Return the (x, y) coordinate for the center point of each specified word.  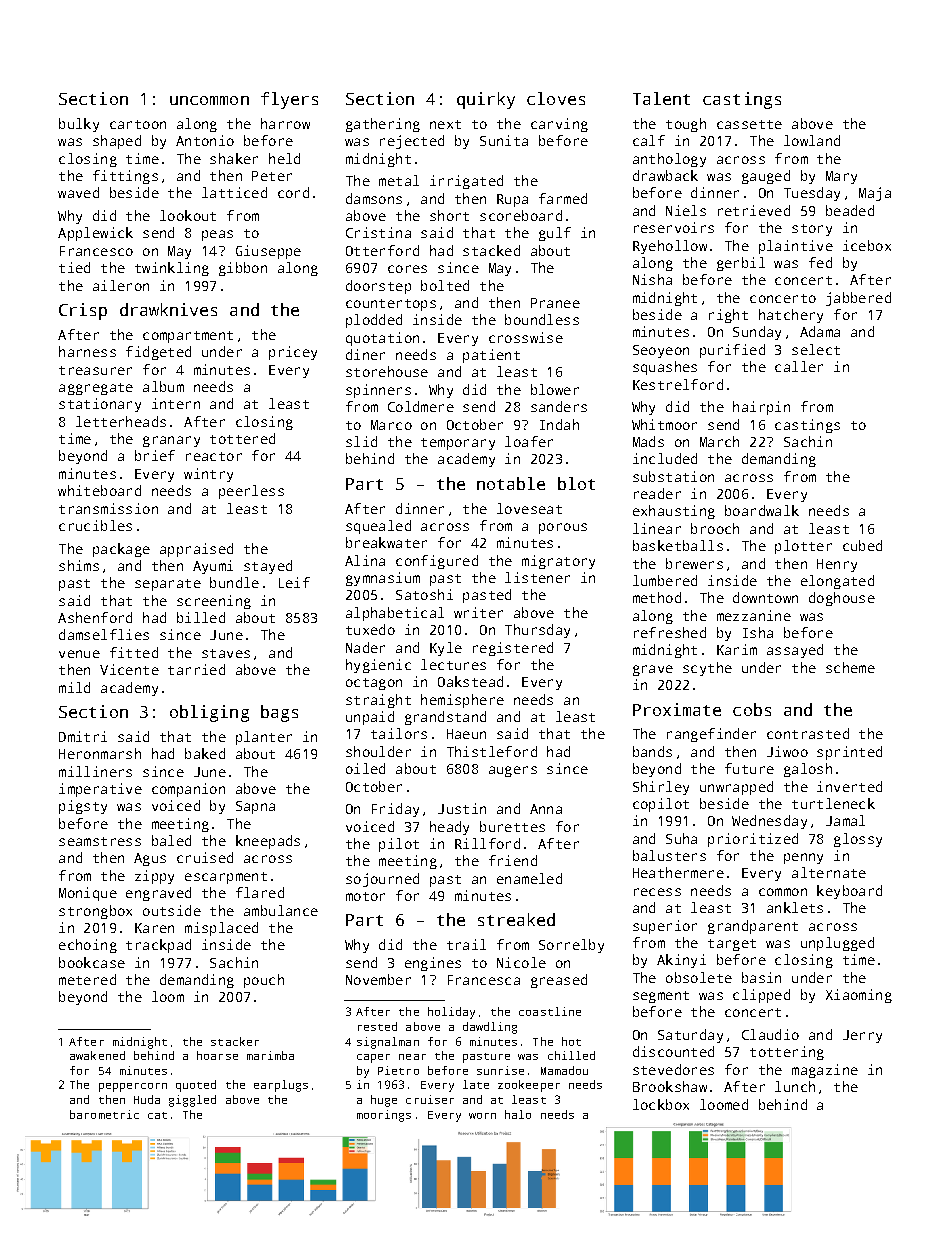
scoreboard (521, 215)
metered (87, 979)
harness (87, 351)
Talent (661, 98)
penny (803, 858)
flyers (289, 100)
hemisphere (462, 701)
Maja (875, 194)
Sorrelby (571, 946)
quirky (486, 100)
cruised (205, 857)
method (657, 597)
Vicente (129, 669)
